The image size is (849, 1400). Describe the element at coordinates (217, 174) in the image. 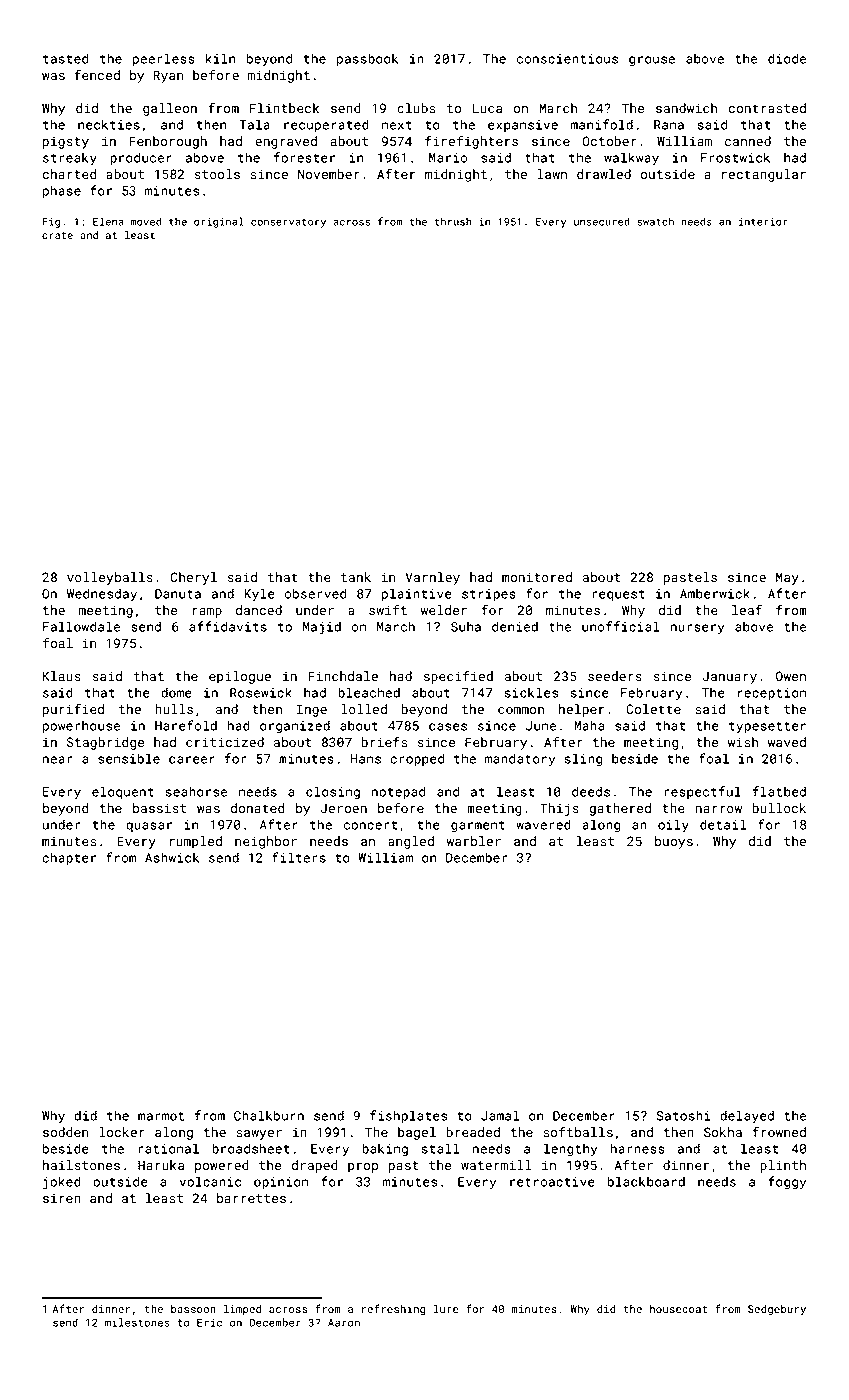

I see `stools` at that location.
